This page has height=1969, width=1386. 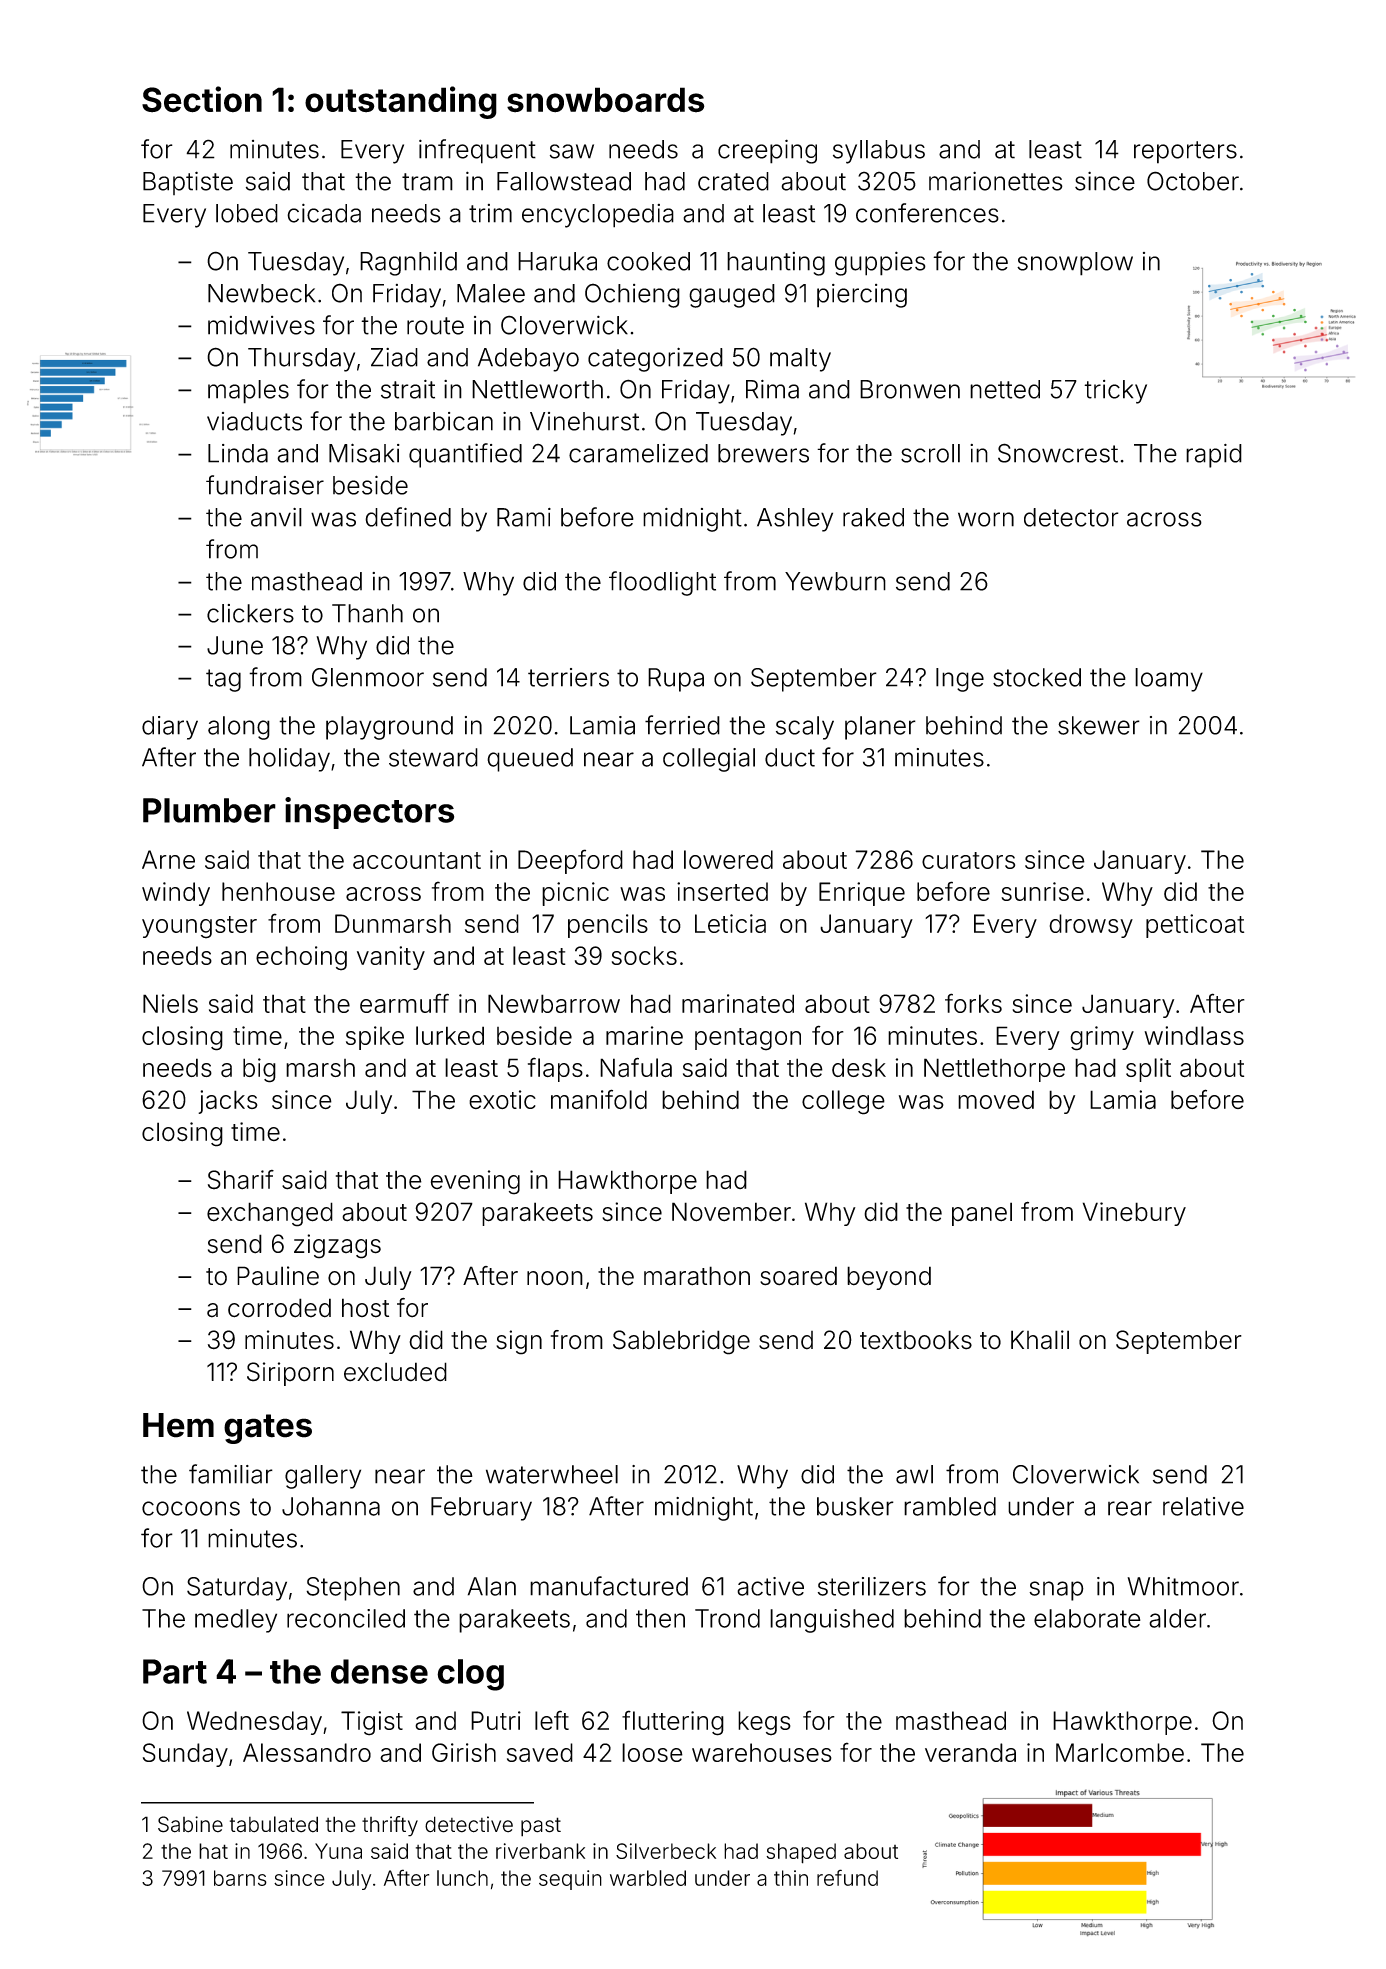 I want to click on sign, so click(x=519, y=1342).
